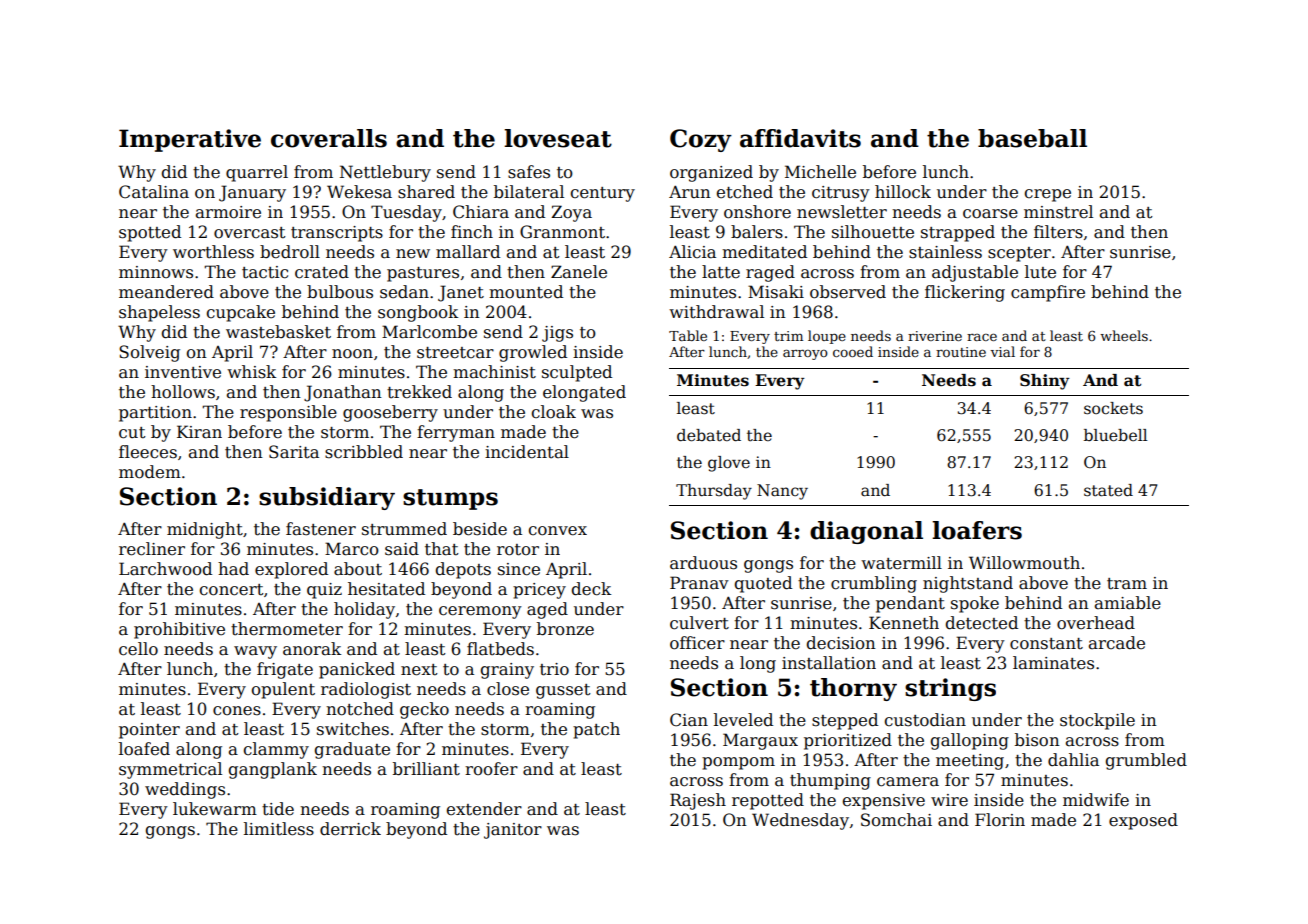  What do you see at coordinates (701, 140) in the screenshot?
I see `Cozy` at bounding box center [701, 140].
